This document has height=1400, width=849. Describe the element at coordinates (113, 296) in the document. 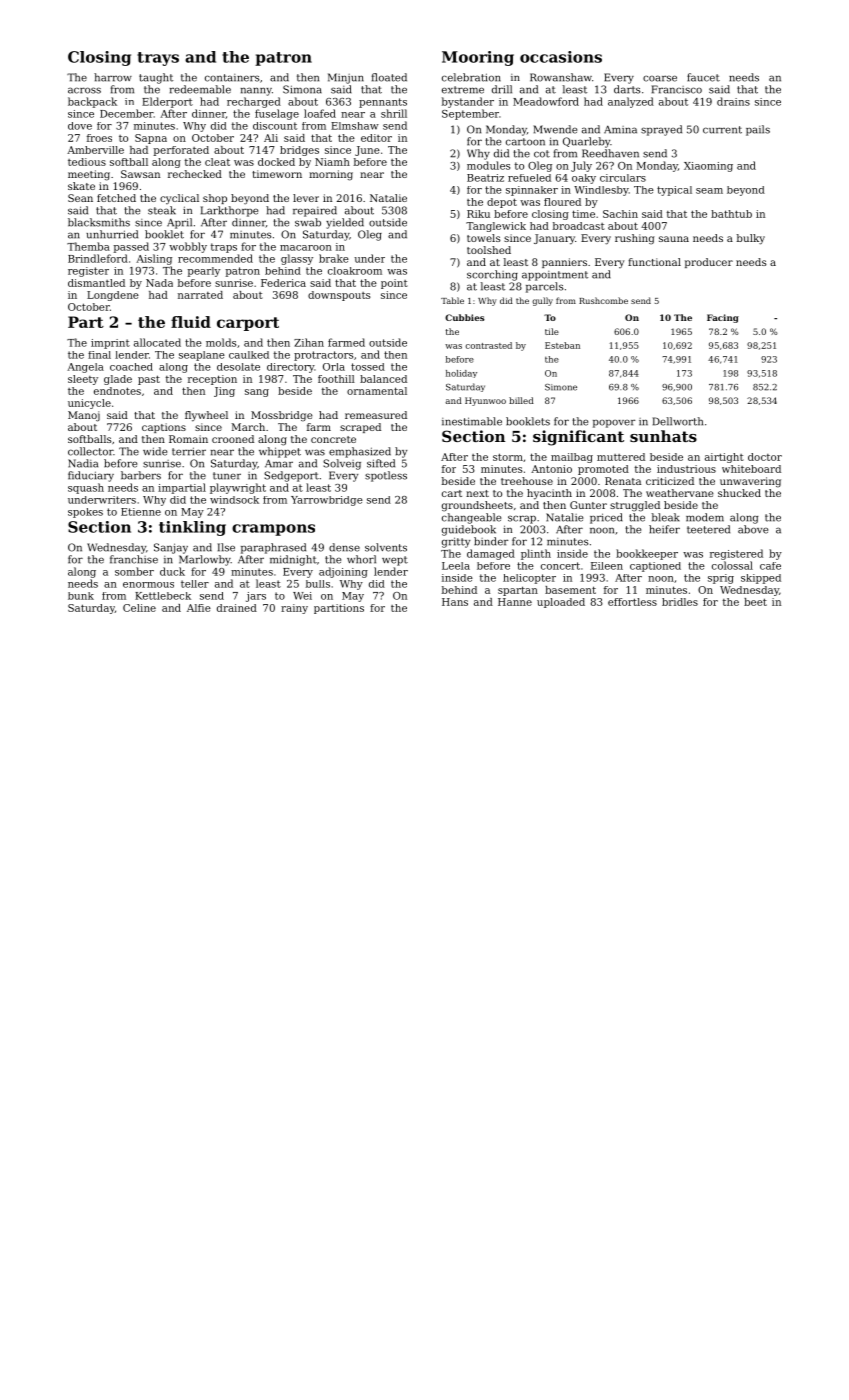

I see `Longdene` at that location.
